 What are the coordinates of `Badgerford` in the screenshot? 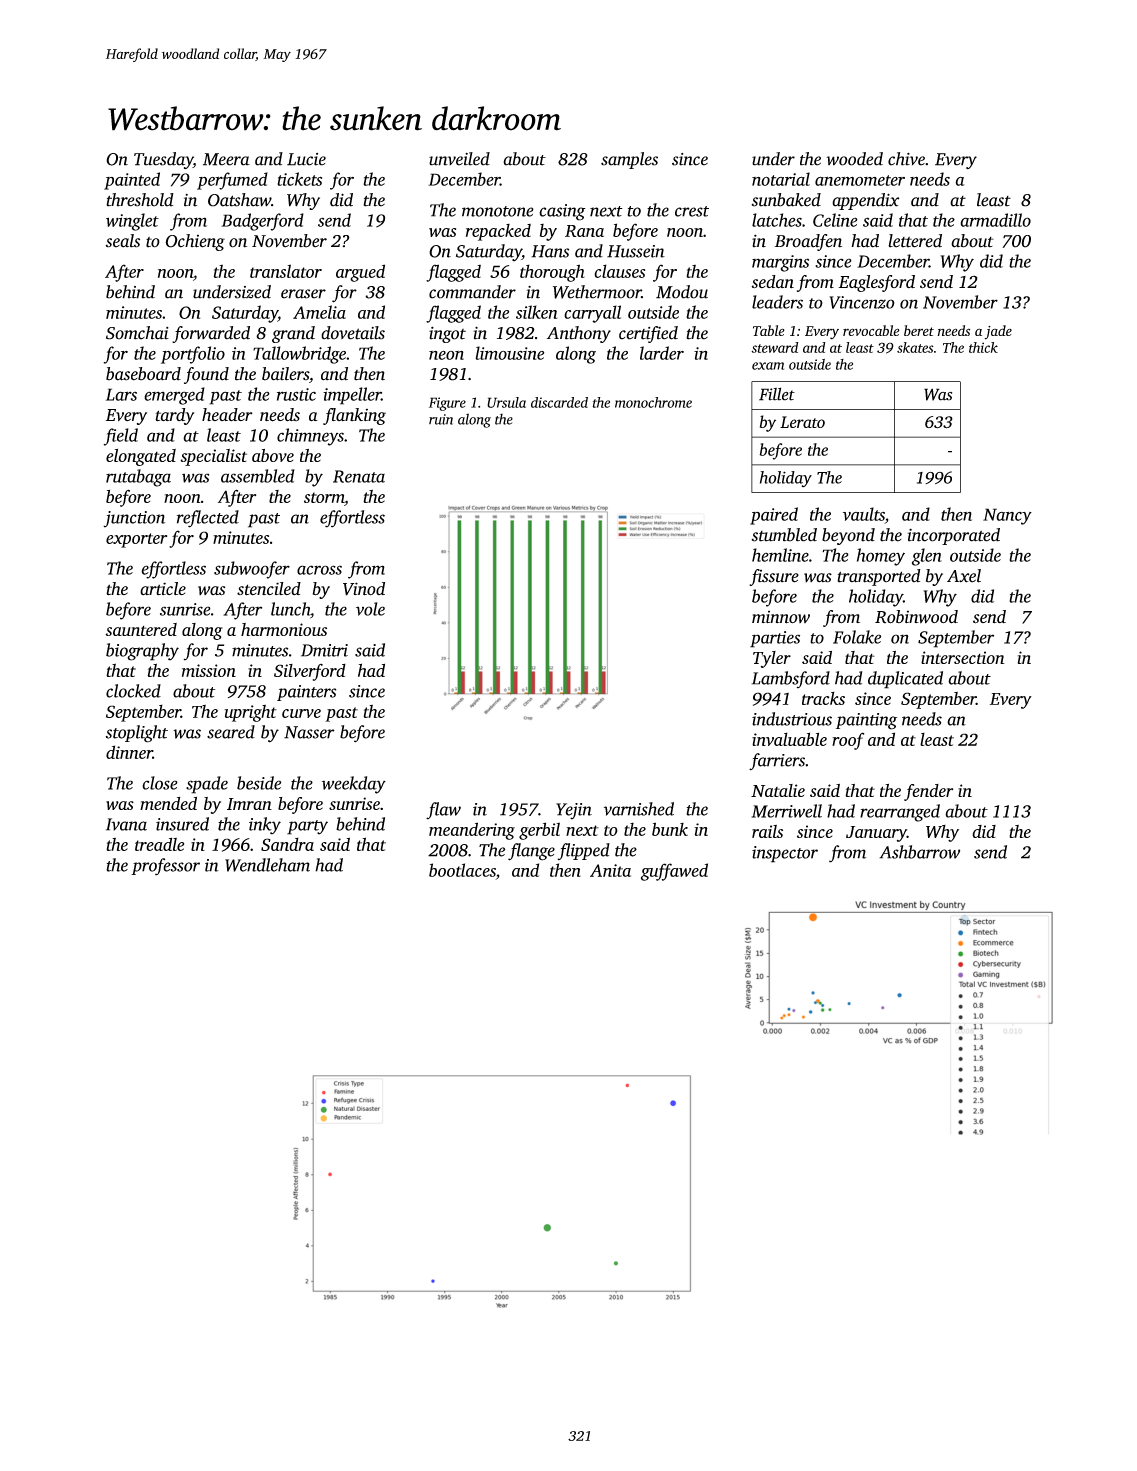 It's located at (262, 222).
